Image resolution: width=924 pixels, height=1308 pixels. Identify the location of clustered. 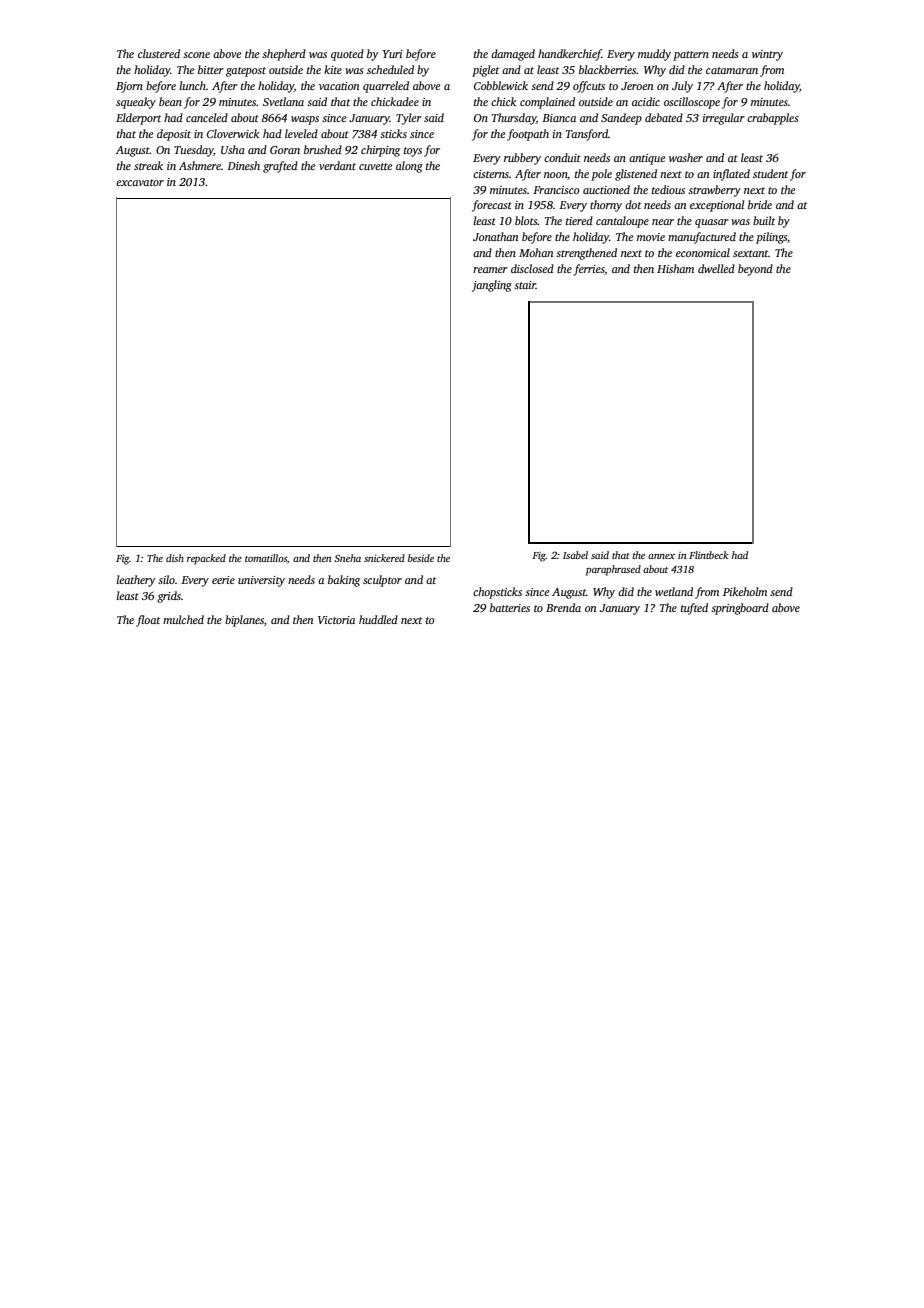
(159, 53).
